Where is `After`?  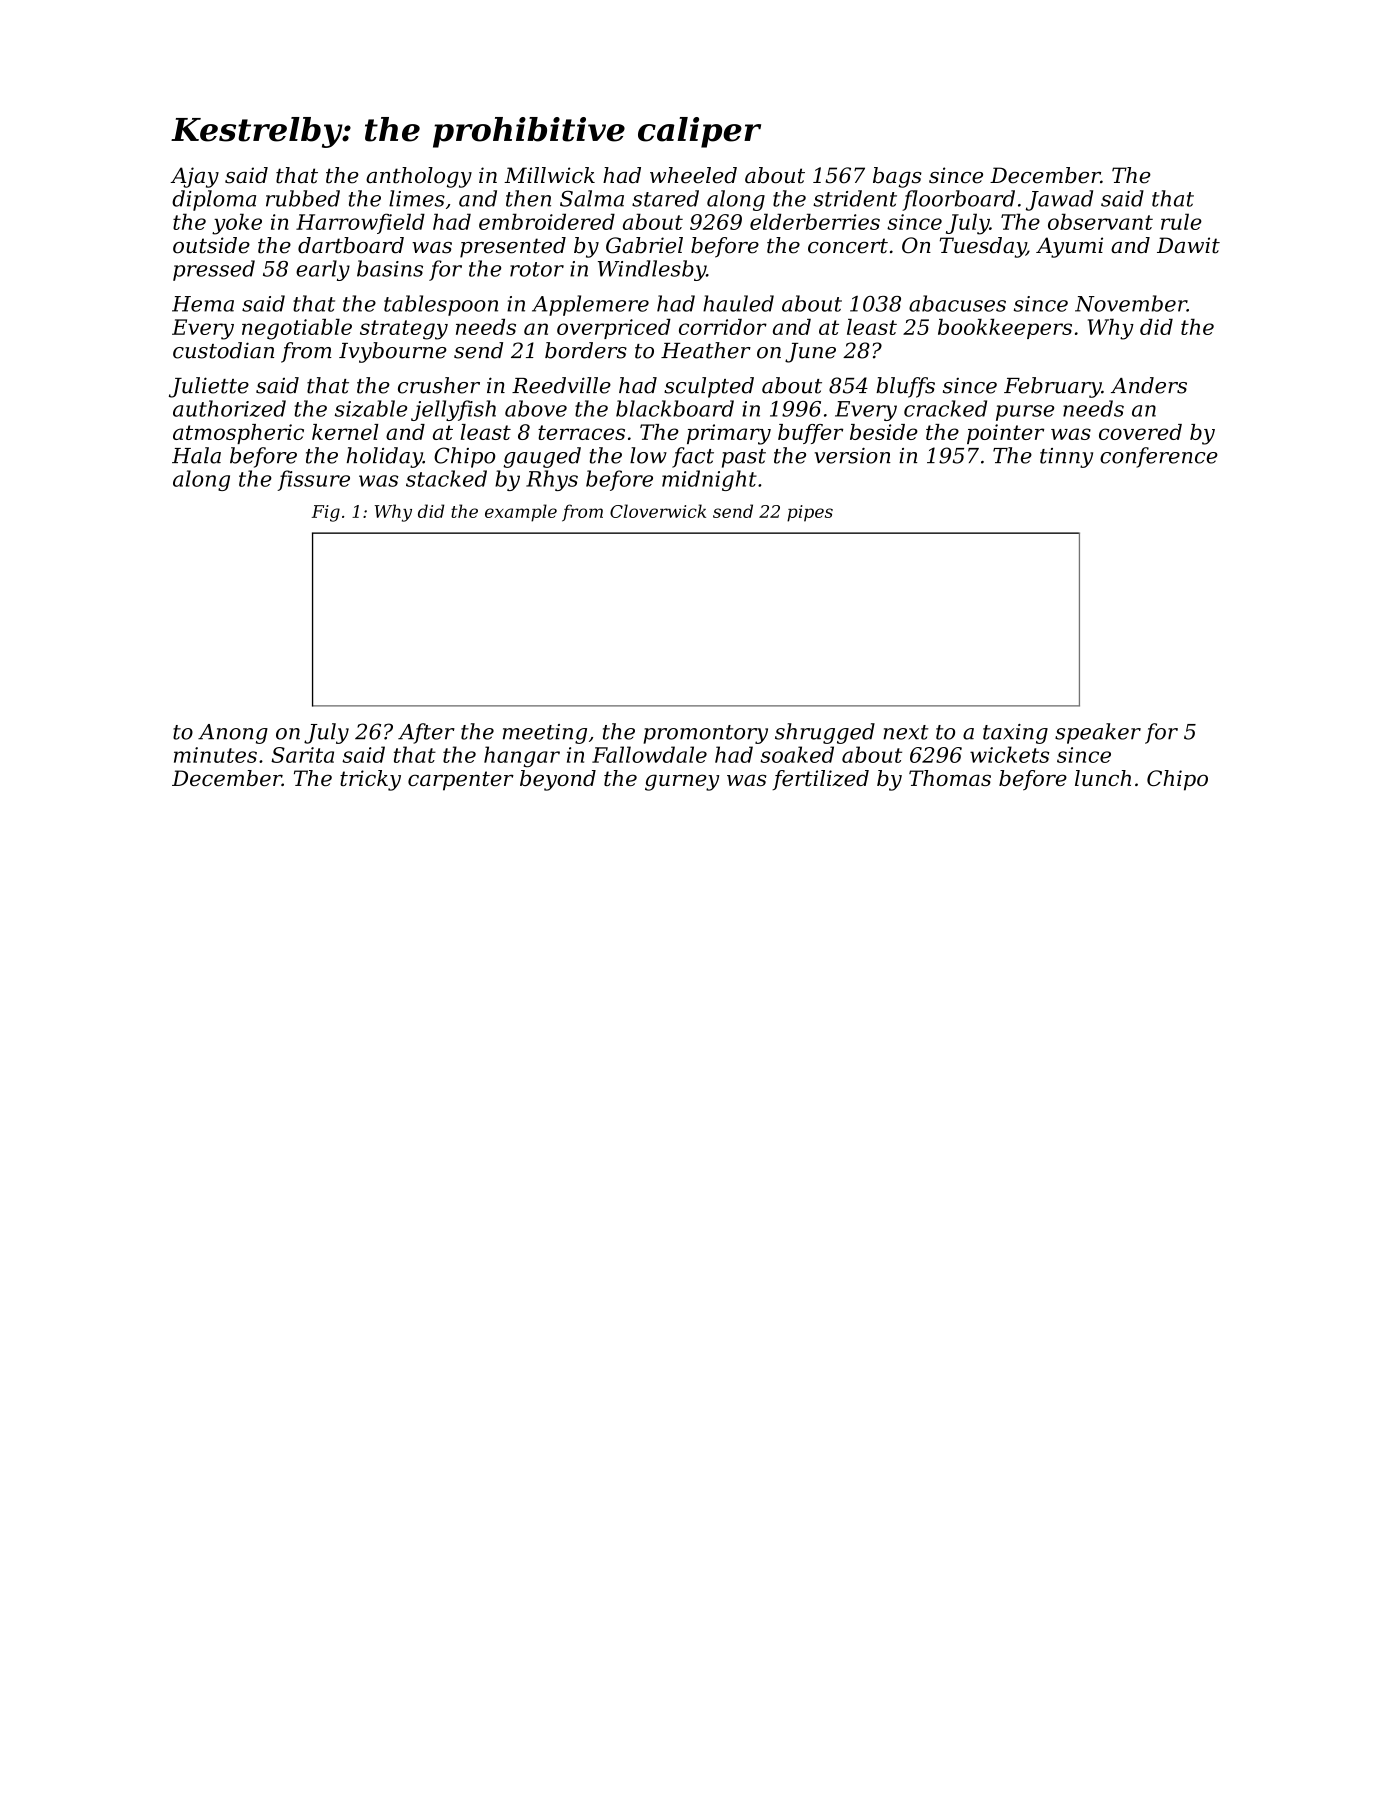
After is located at coordinates (426, 733).
